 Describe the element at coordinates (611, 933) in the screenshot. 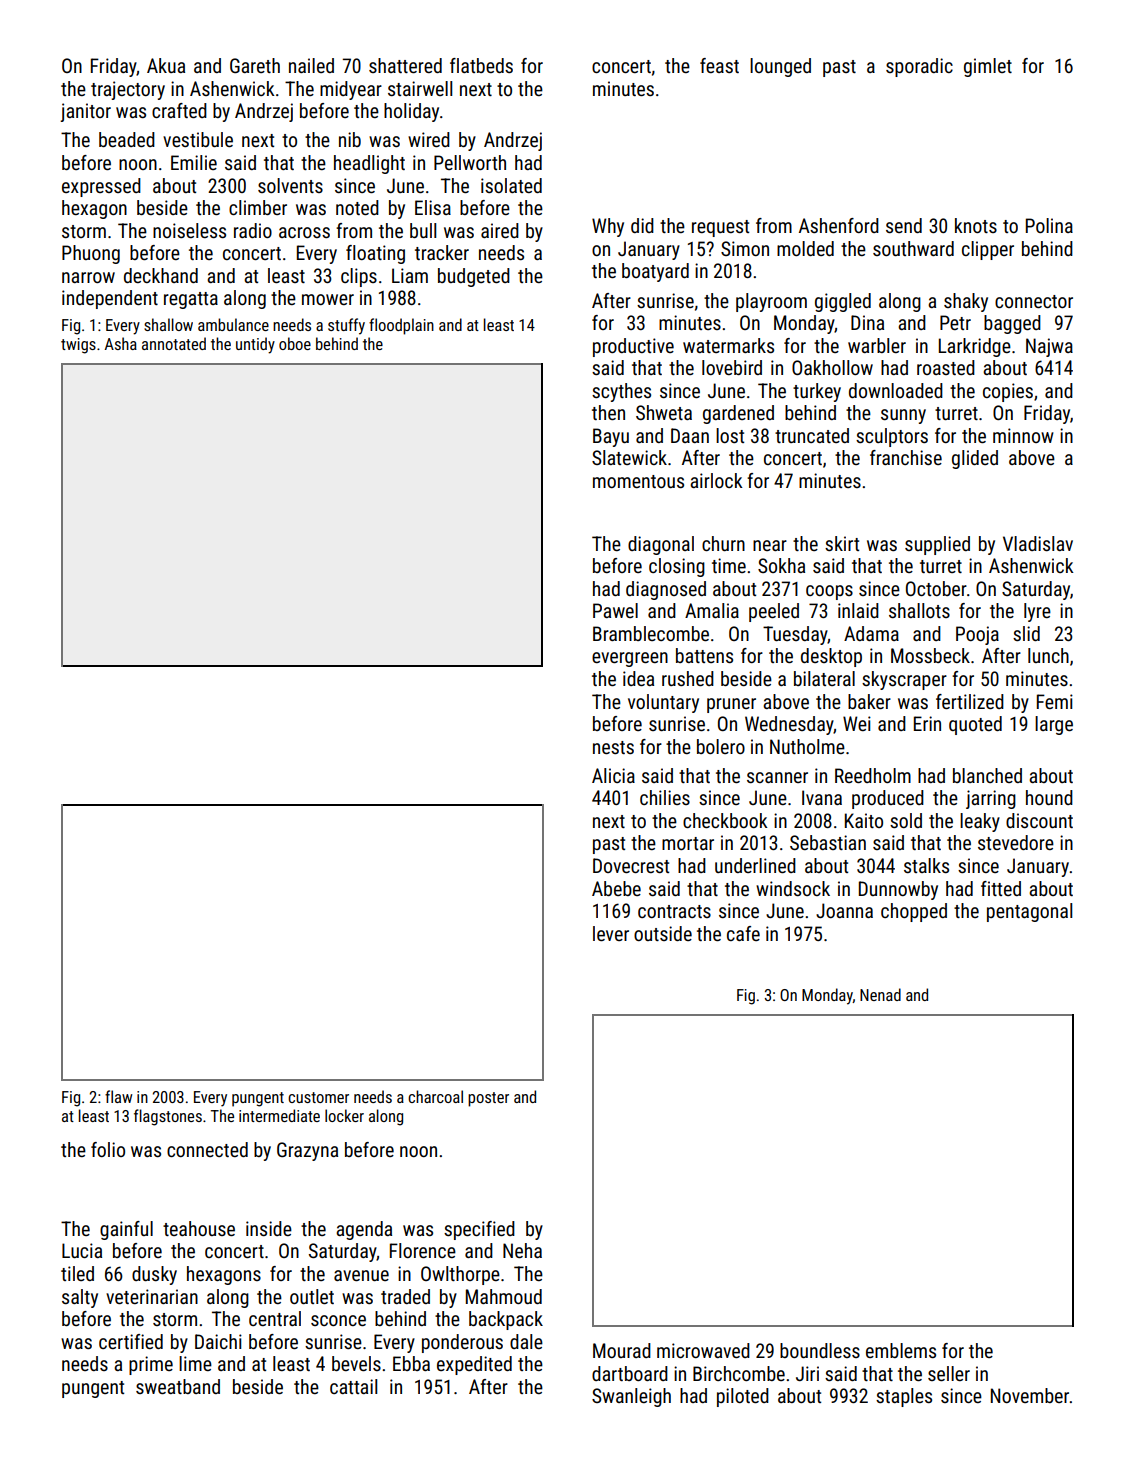

I see `lever` at that location.
